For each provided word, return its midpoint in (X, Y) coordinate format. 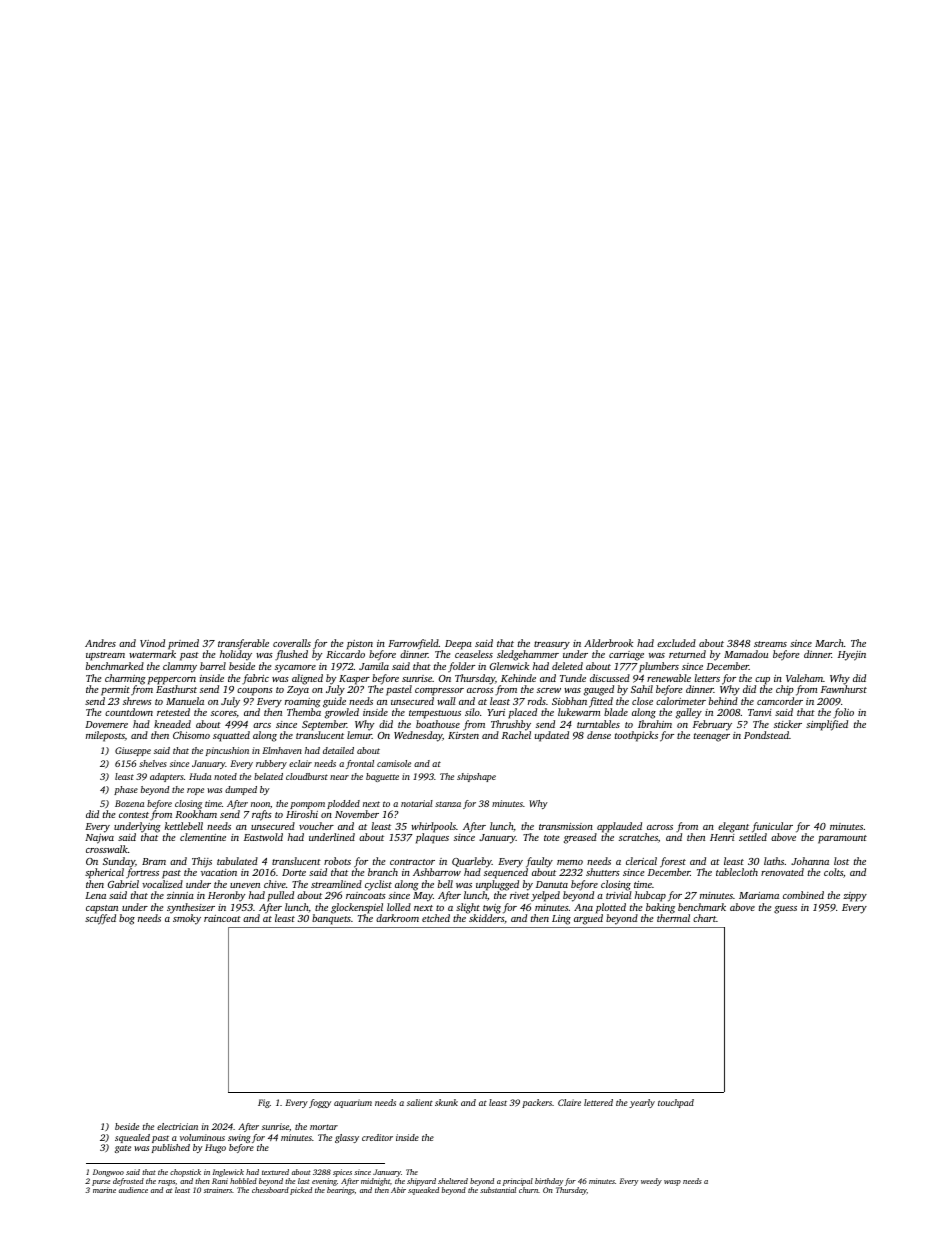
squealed (132, 1138)
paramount (842, 839)
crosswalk (107, 849)
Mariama (759, 895)
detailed (338, 750)
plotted (611, 908)
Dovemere (106, 724)
